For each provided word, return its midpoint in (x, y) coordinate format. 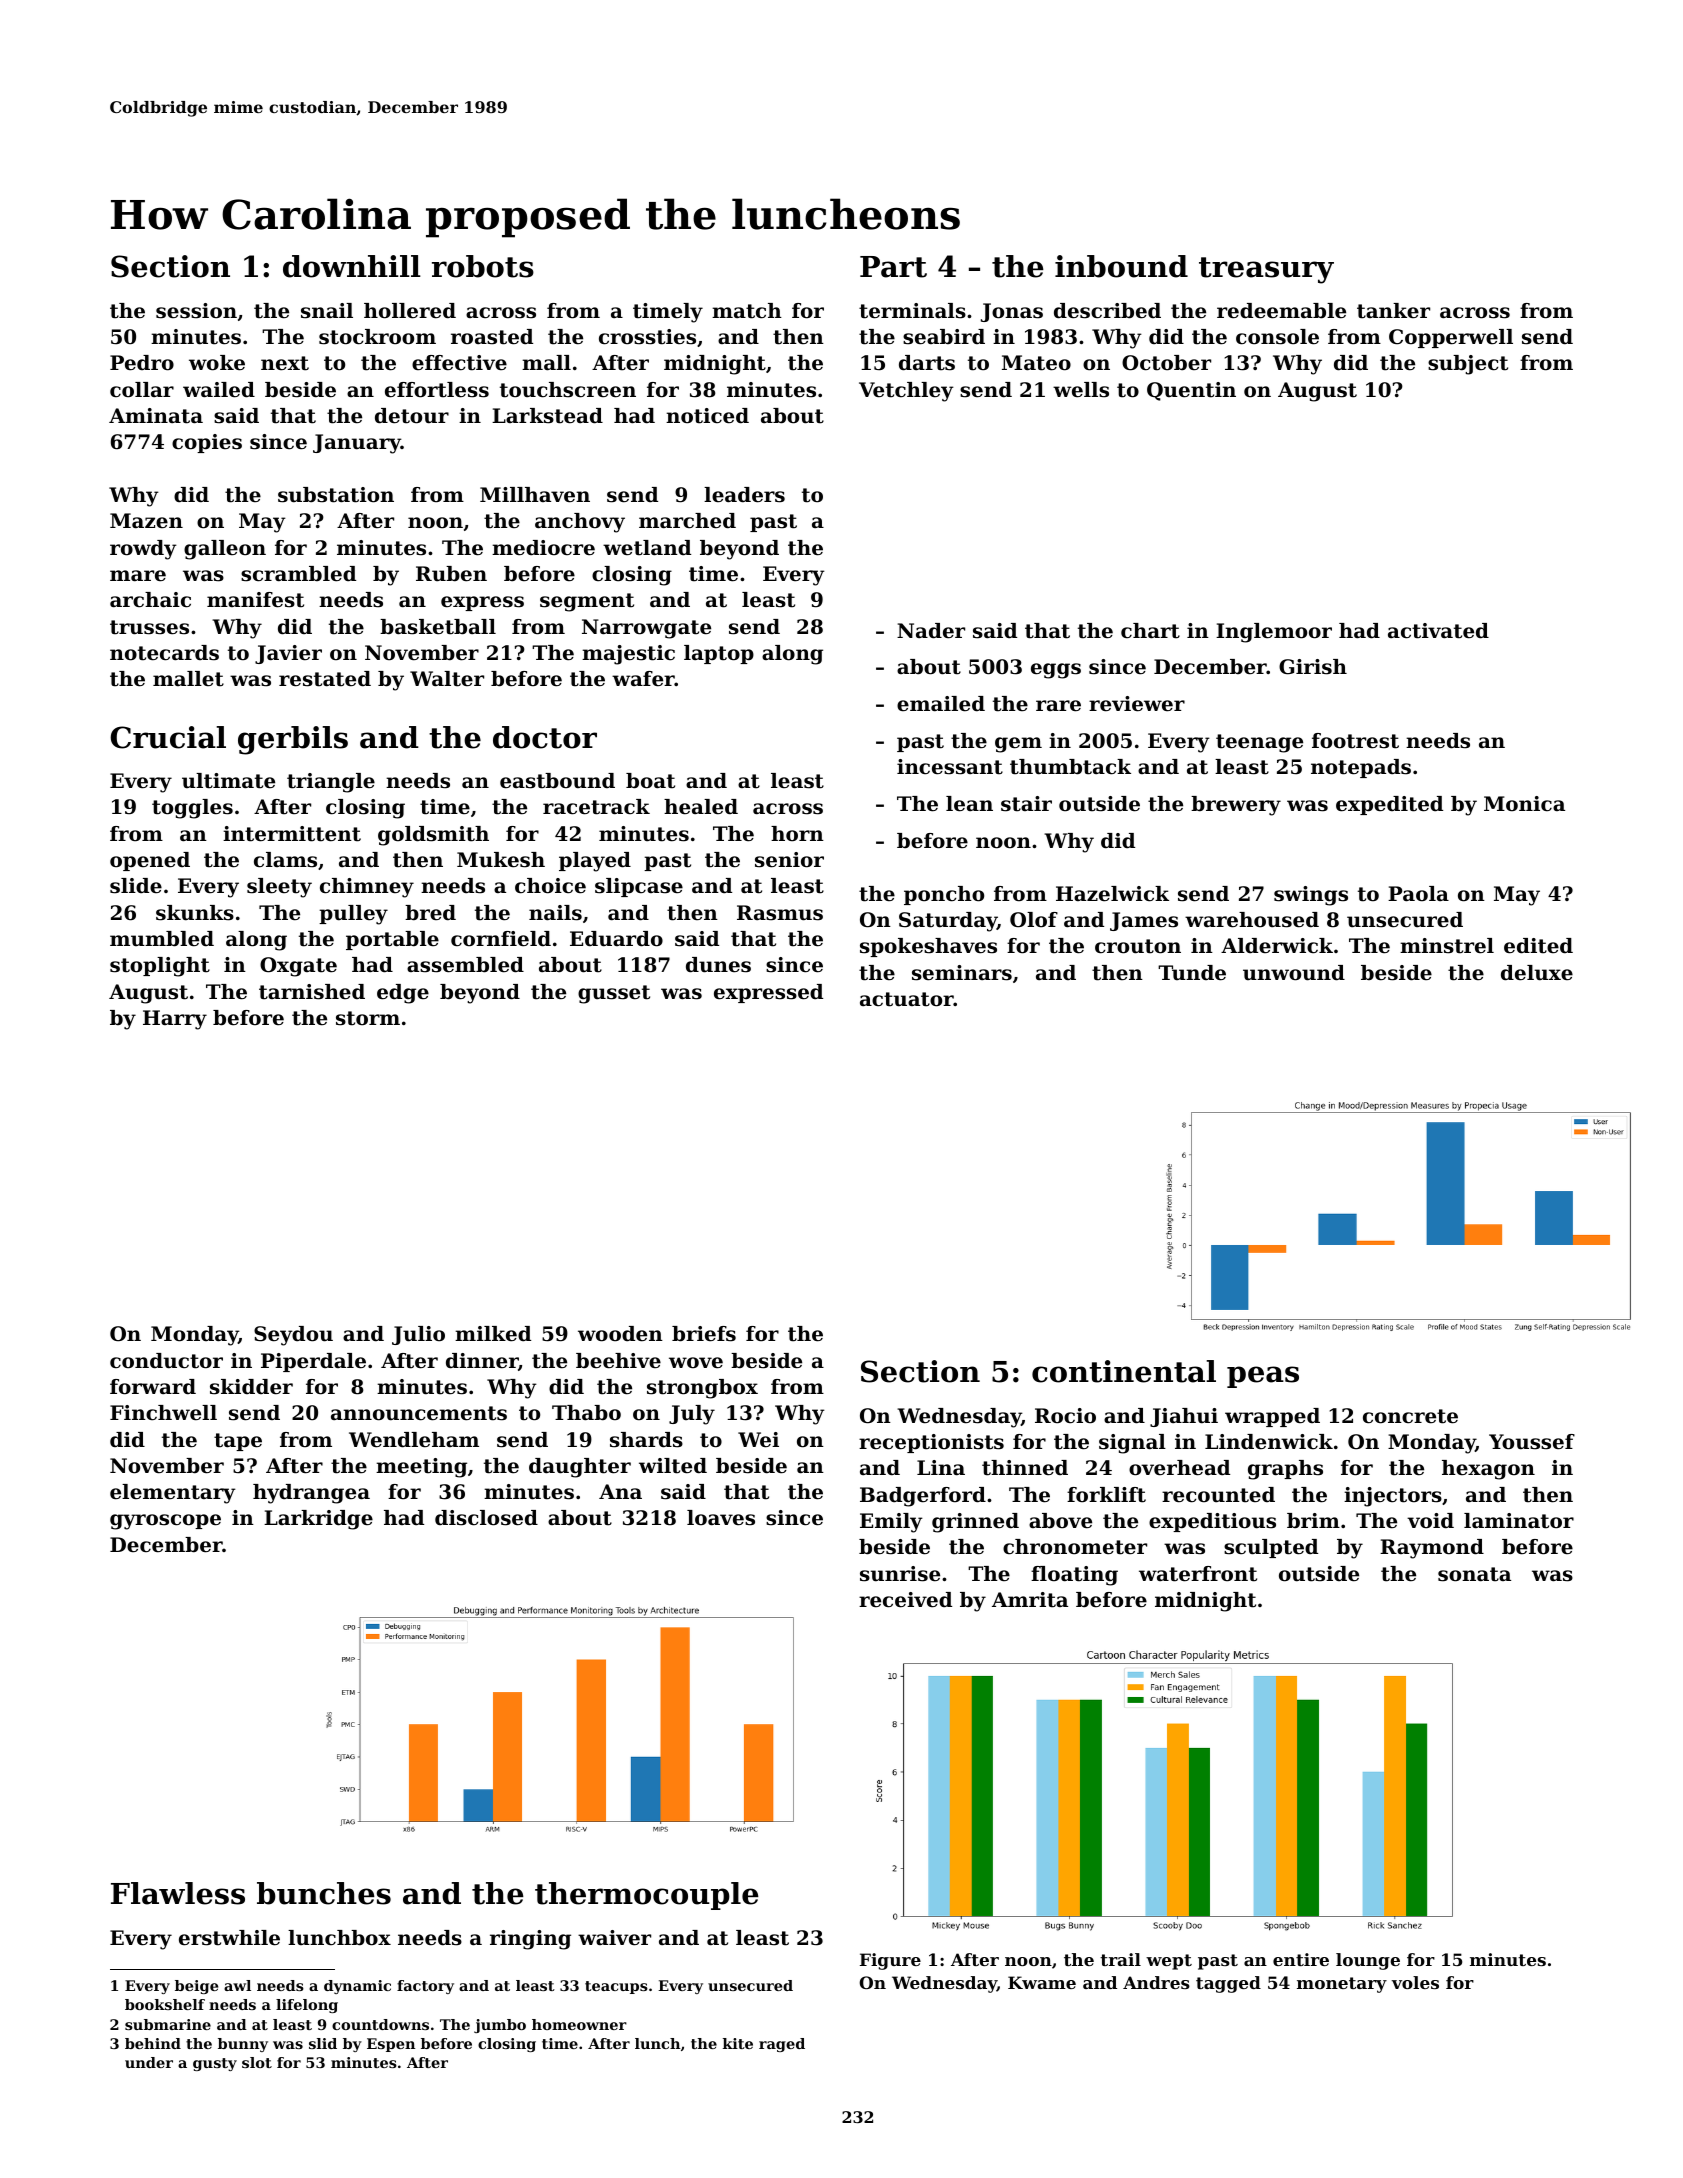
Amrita (1030, 1600)
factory (425, 1987)
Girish (1313, 667)
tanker (1393, 311)
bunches (324, 1893)
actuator (907, 999)
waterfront (1198, 1574)
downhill (352, 266)
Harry (175, 1020)
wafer (643, 679)
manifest (255, 600)
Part (893, 267)
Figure (890, 1961)
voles (1415, 1982)
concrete (1410, 1416)
